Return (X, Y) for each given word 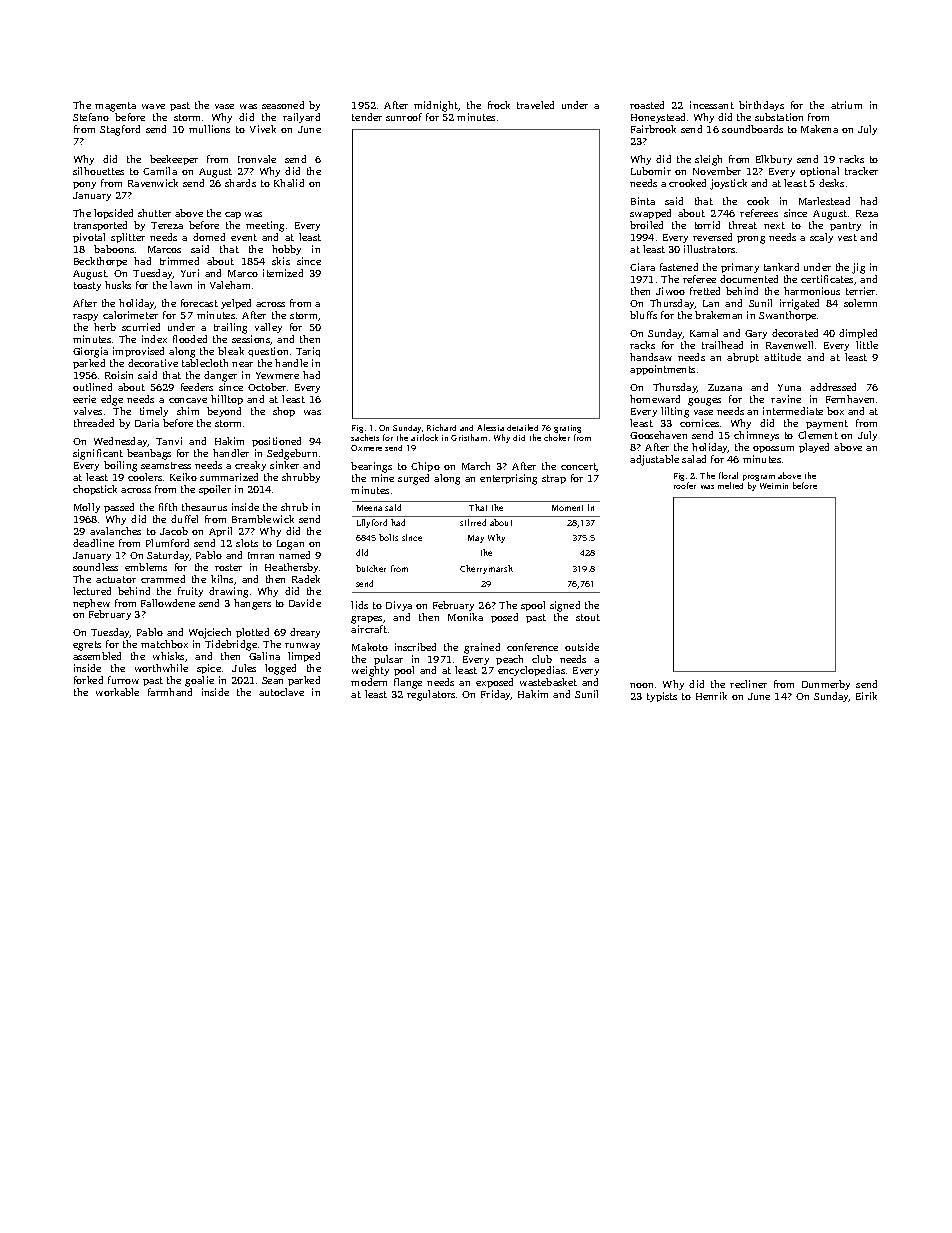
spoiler (215, 490)
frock (499, 105)
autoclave (281, 692)
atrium (846, 105)
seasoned (283, 105)
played (814, 448)
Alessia (490, 427)
